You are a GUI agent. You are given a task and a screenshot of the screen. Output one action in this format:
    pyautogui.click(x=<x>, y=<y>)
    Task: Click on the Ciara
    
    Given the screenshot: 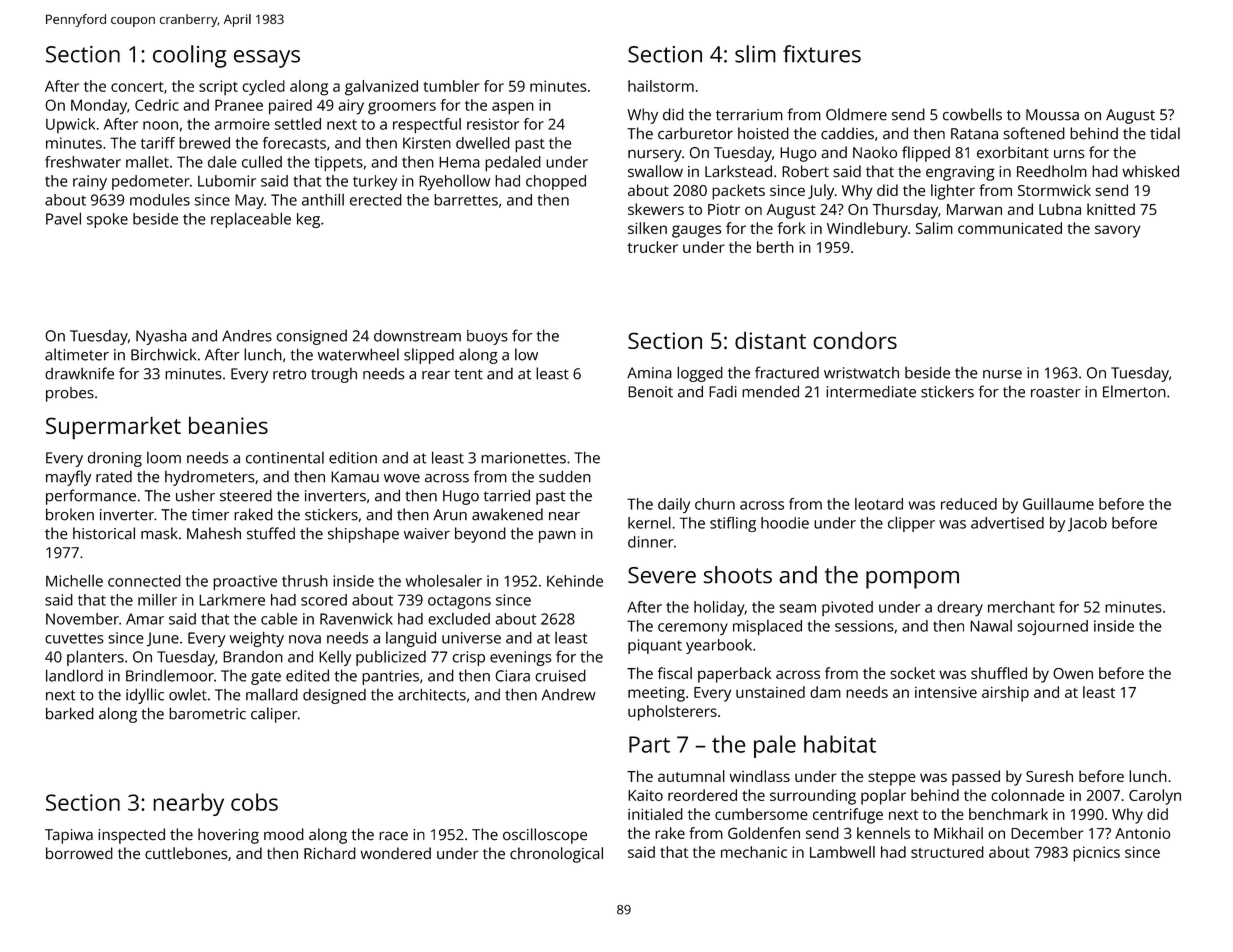 What is the action you would take?
    pyautogui.click(x=512, y=676)
